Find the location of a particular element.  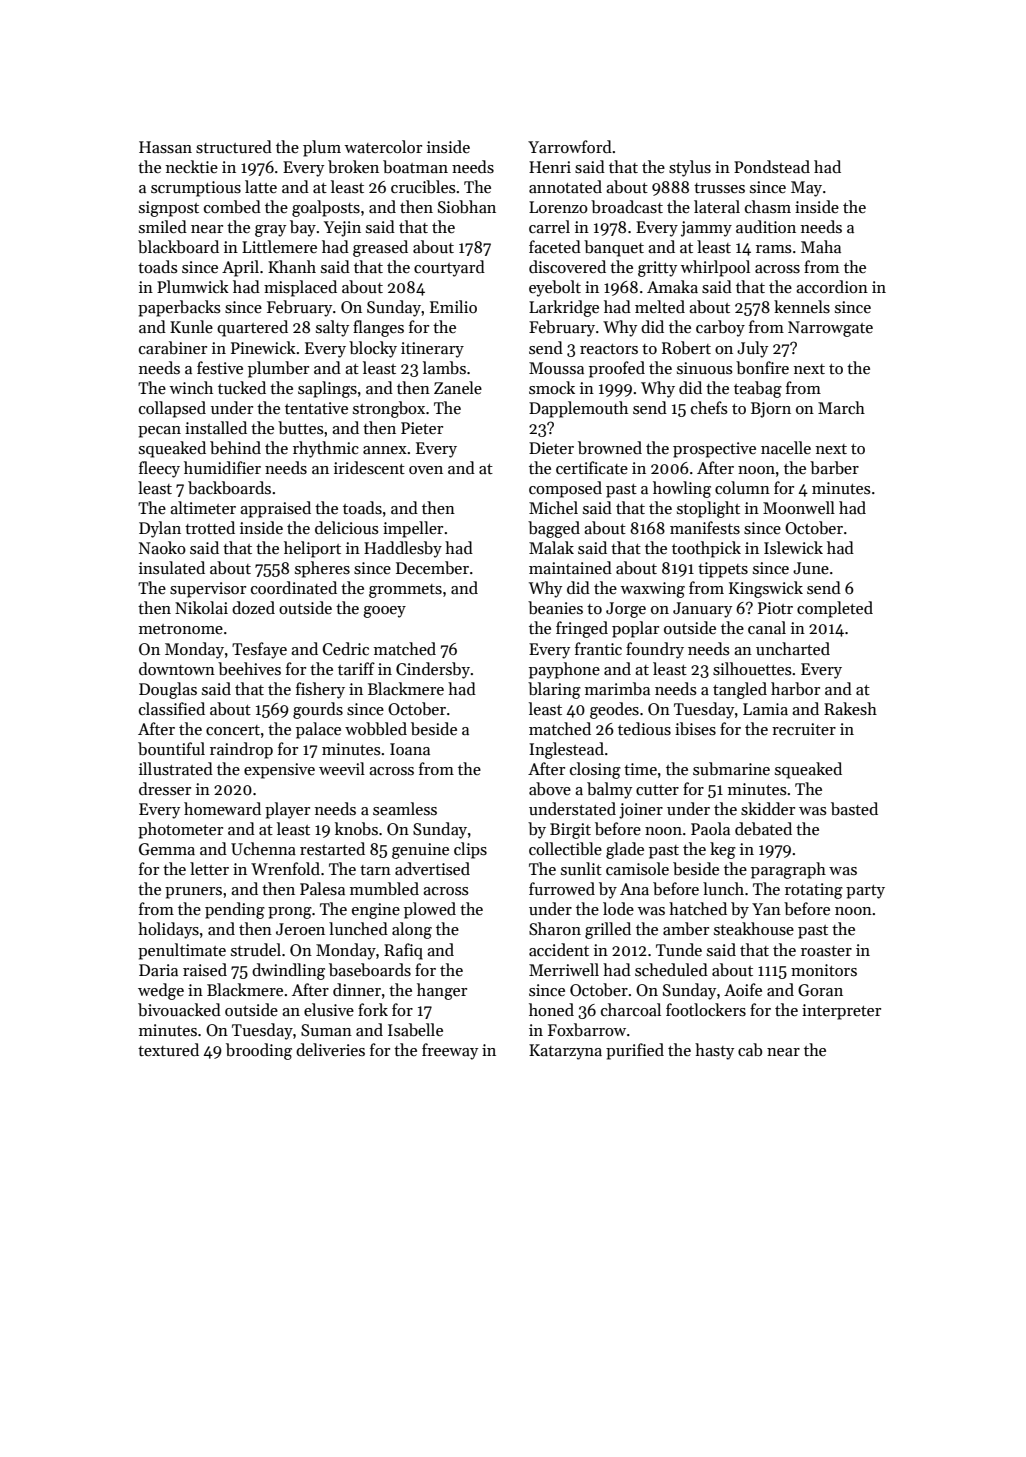

proofed is located at coordinates (617, 369).
